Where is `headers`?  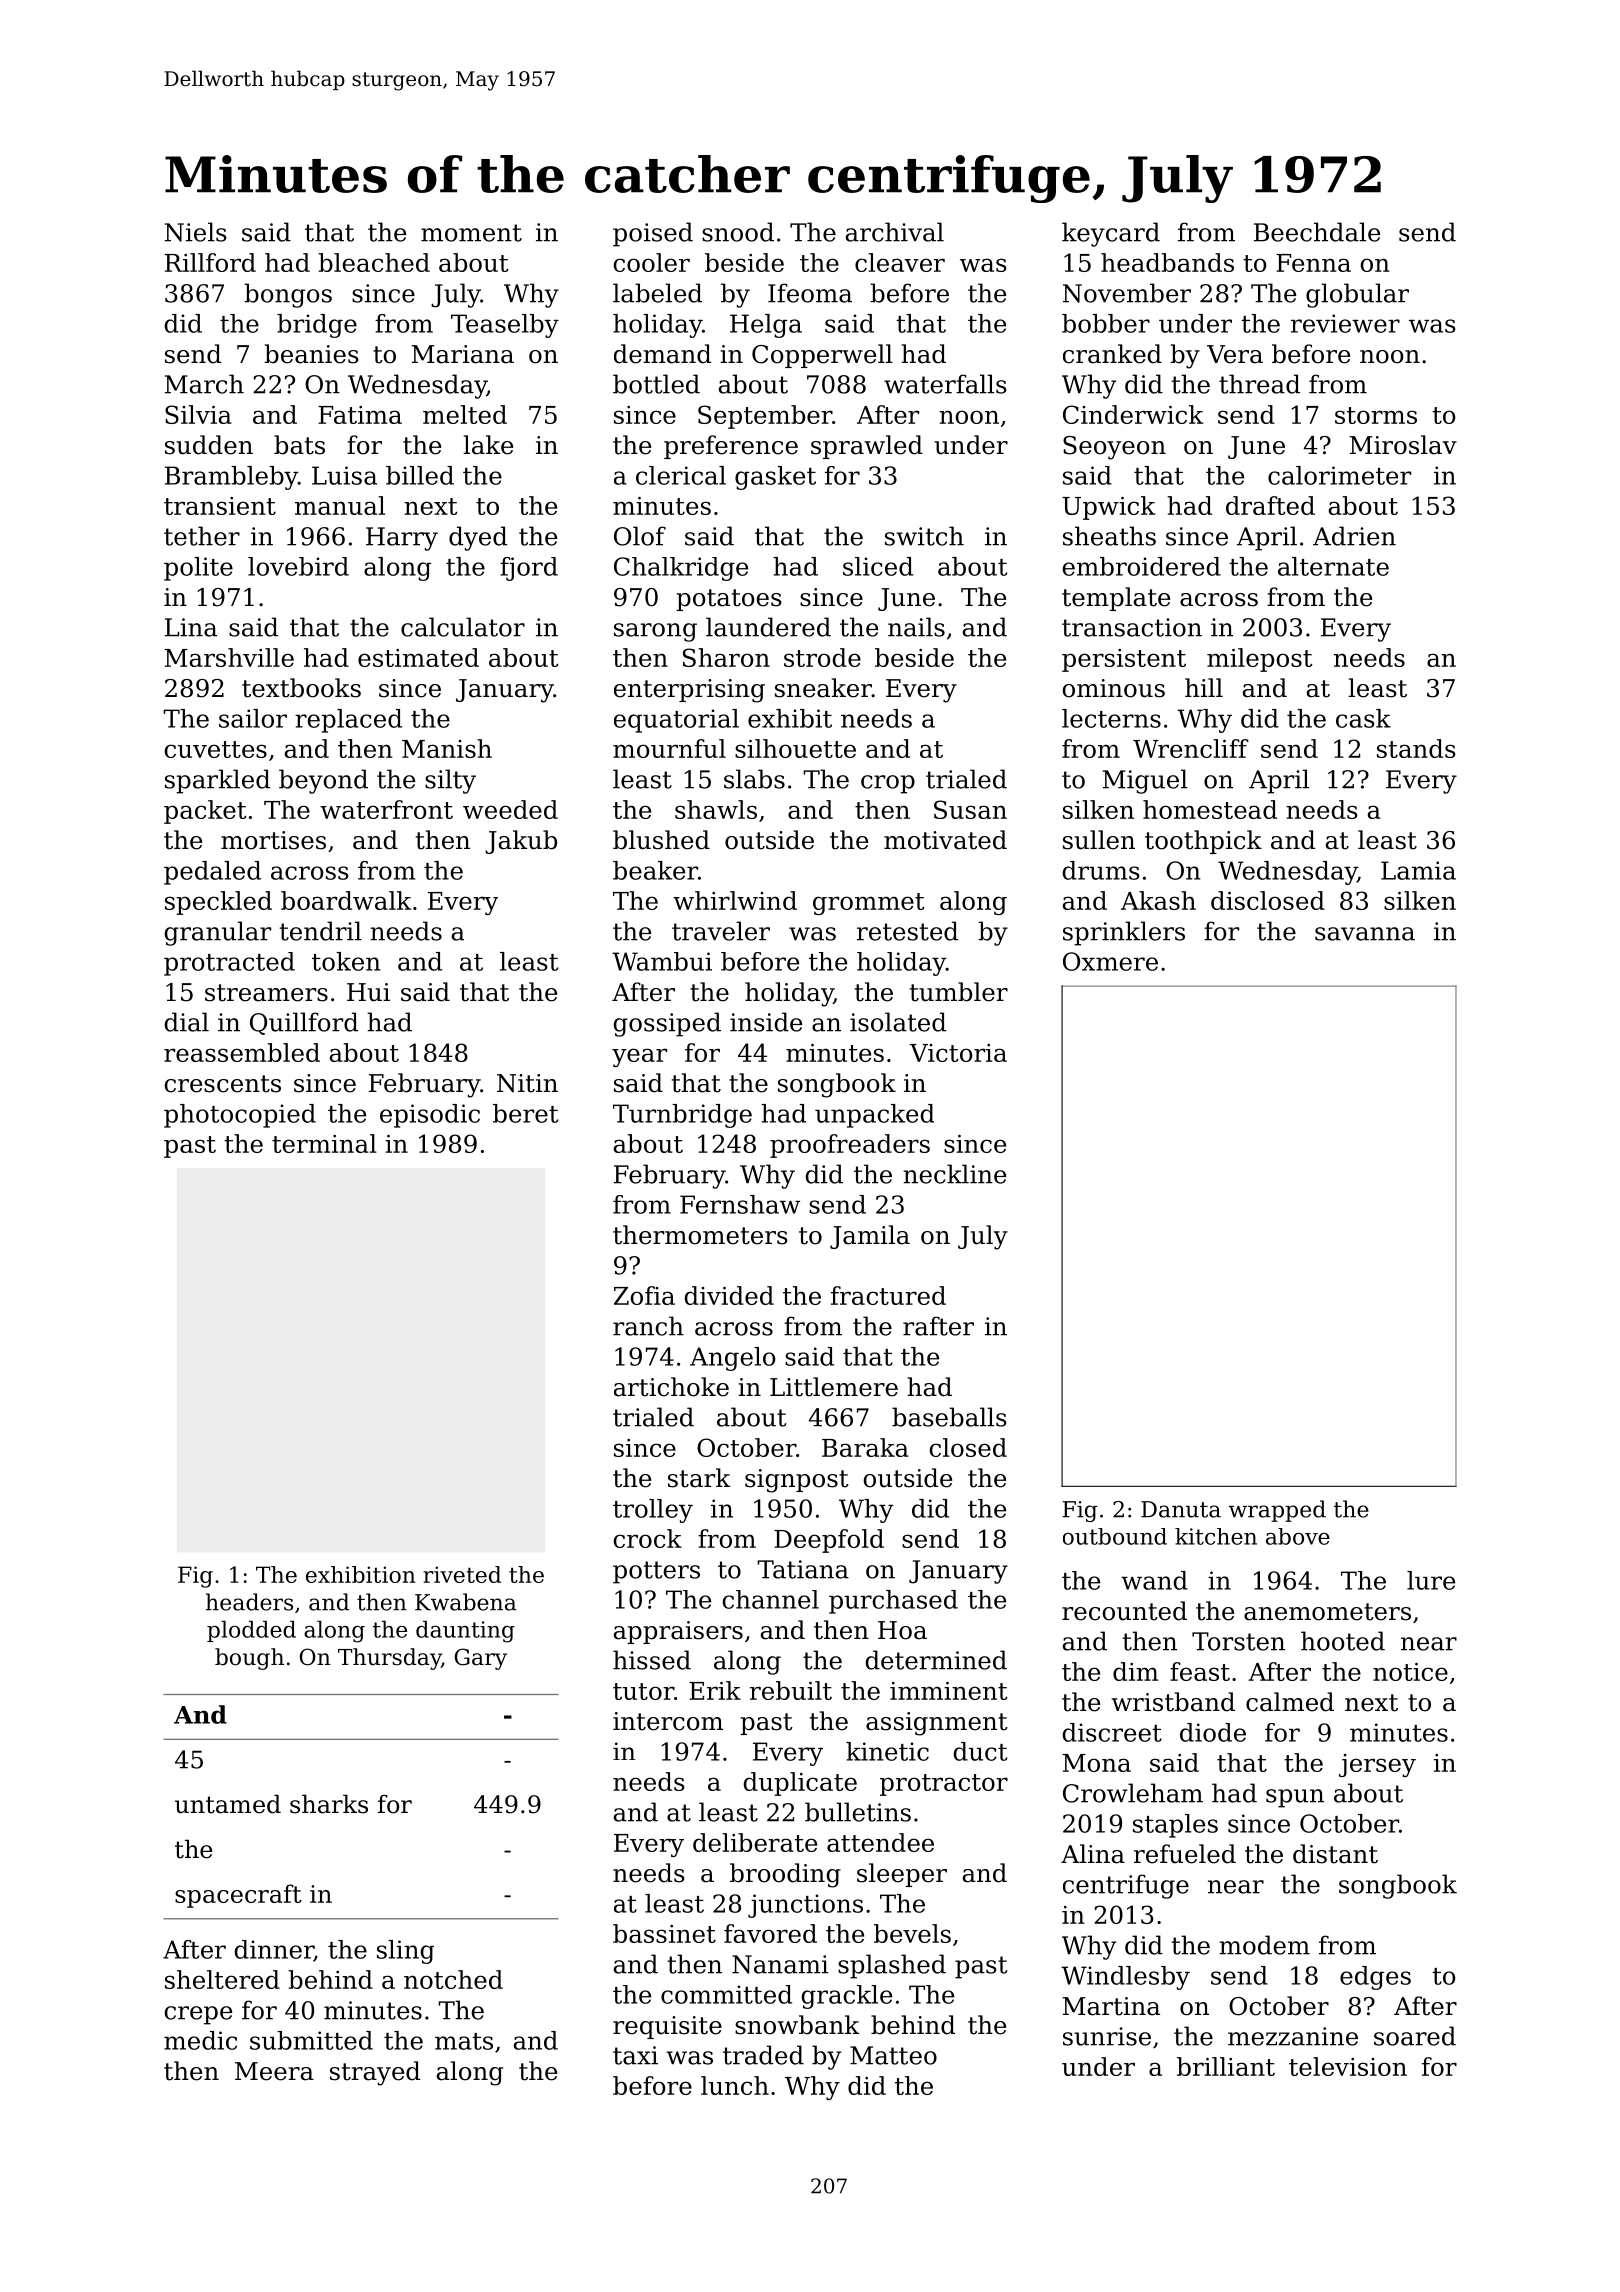
headers is located at coordinates (249, 1602).
